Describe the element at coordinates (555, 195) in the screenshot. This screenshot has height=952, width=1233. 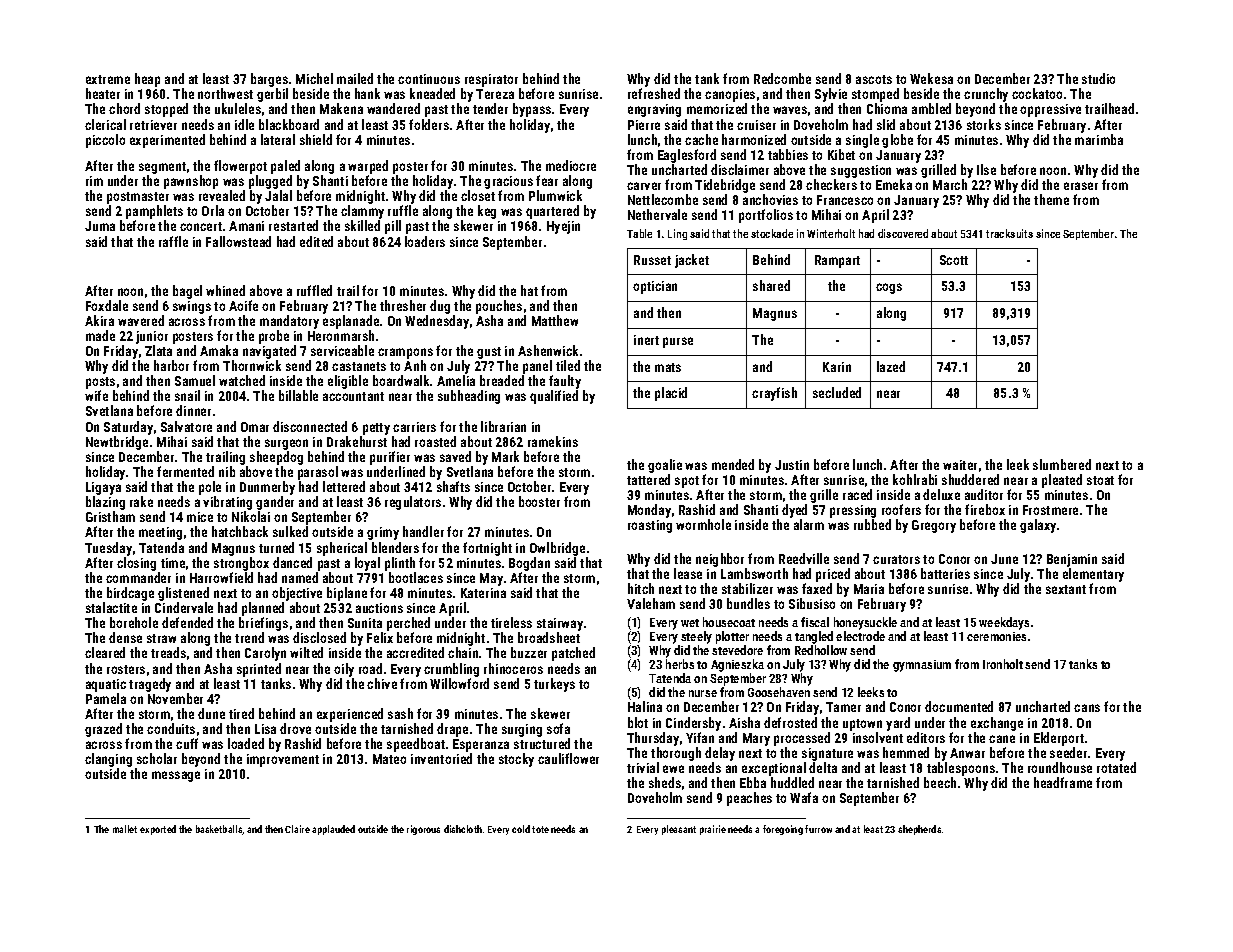
I see `Plumwick` at that location.
